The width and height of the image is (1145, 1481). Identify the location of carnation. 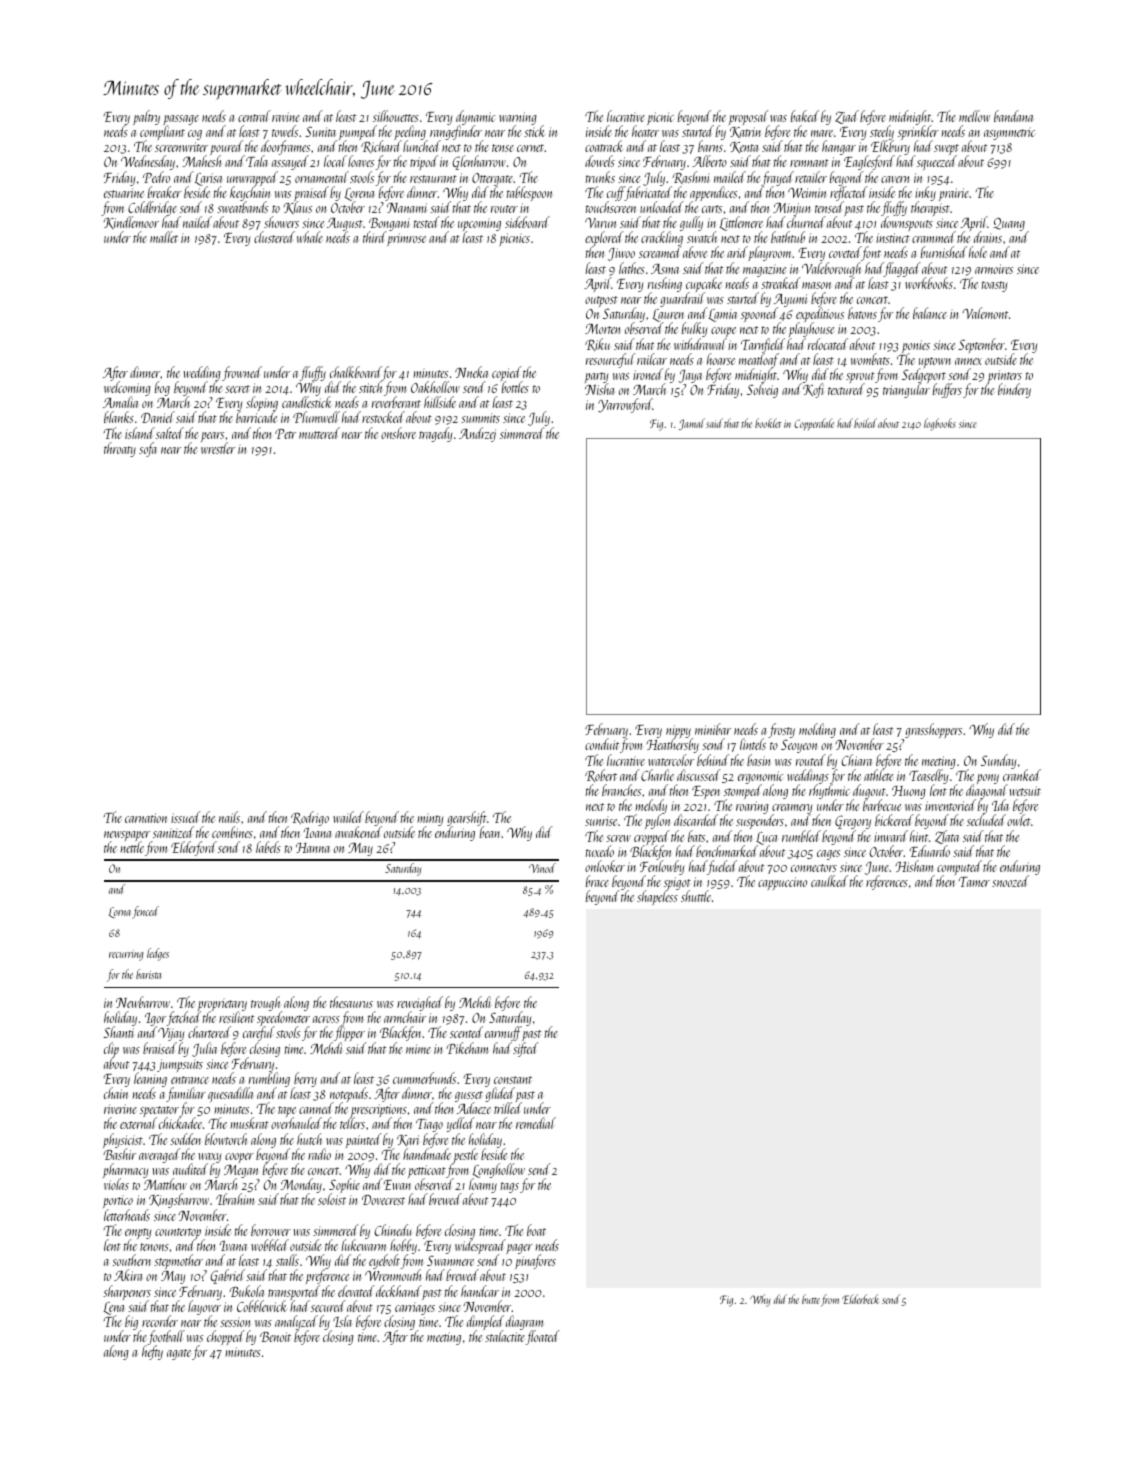
(146, 818).
